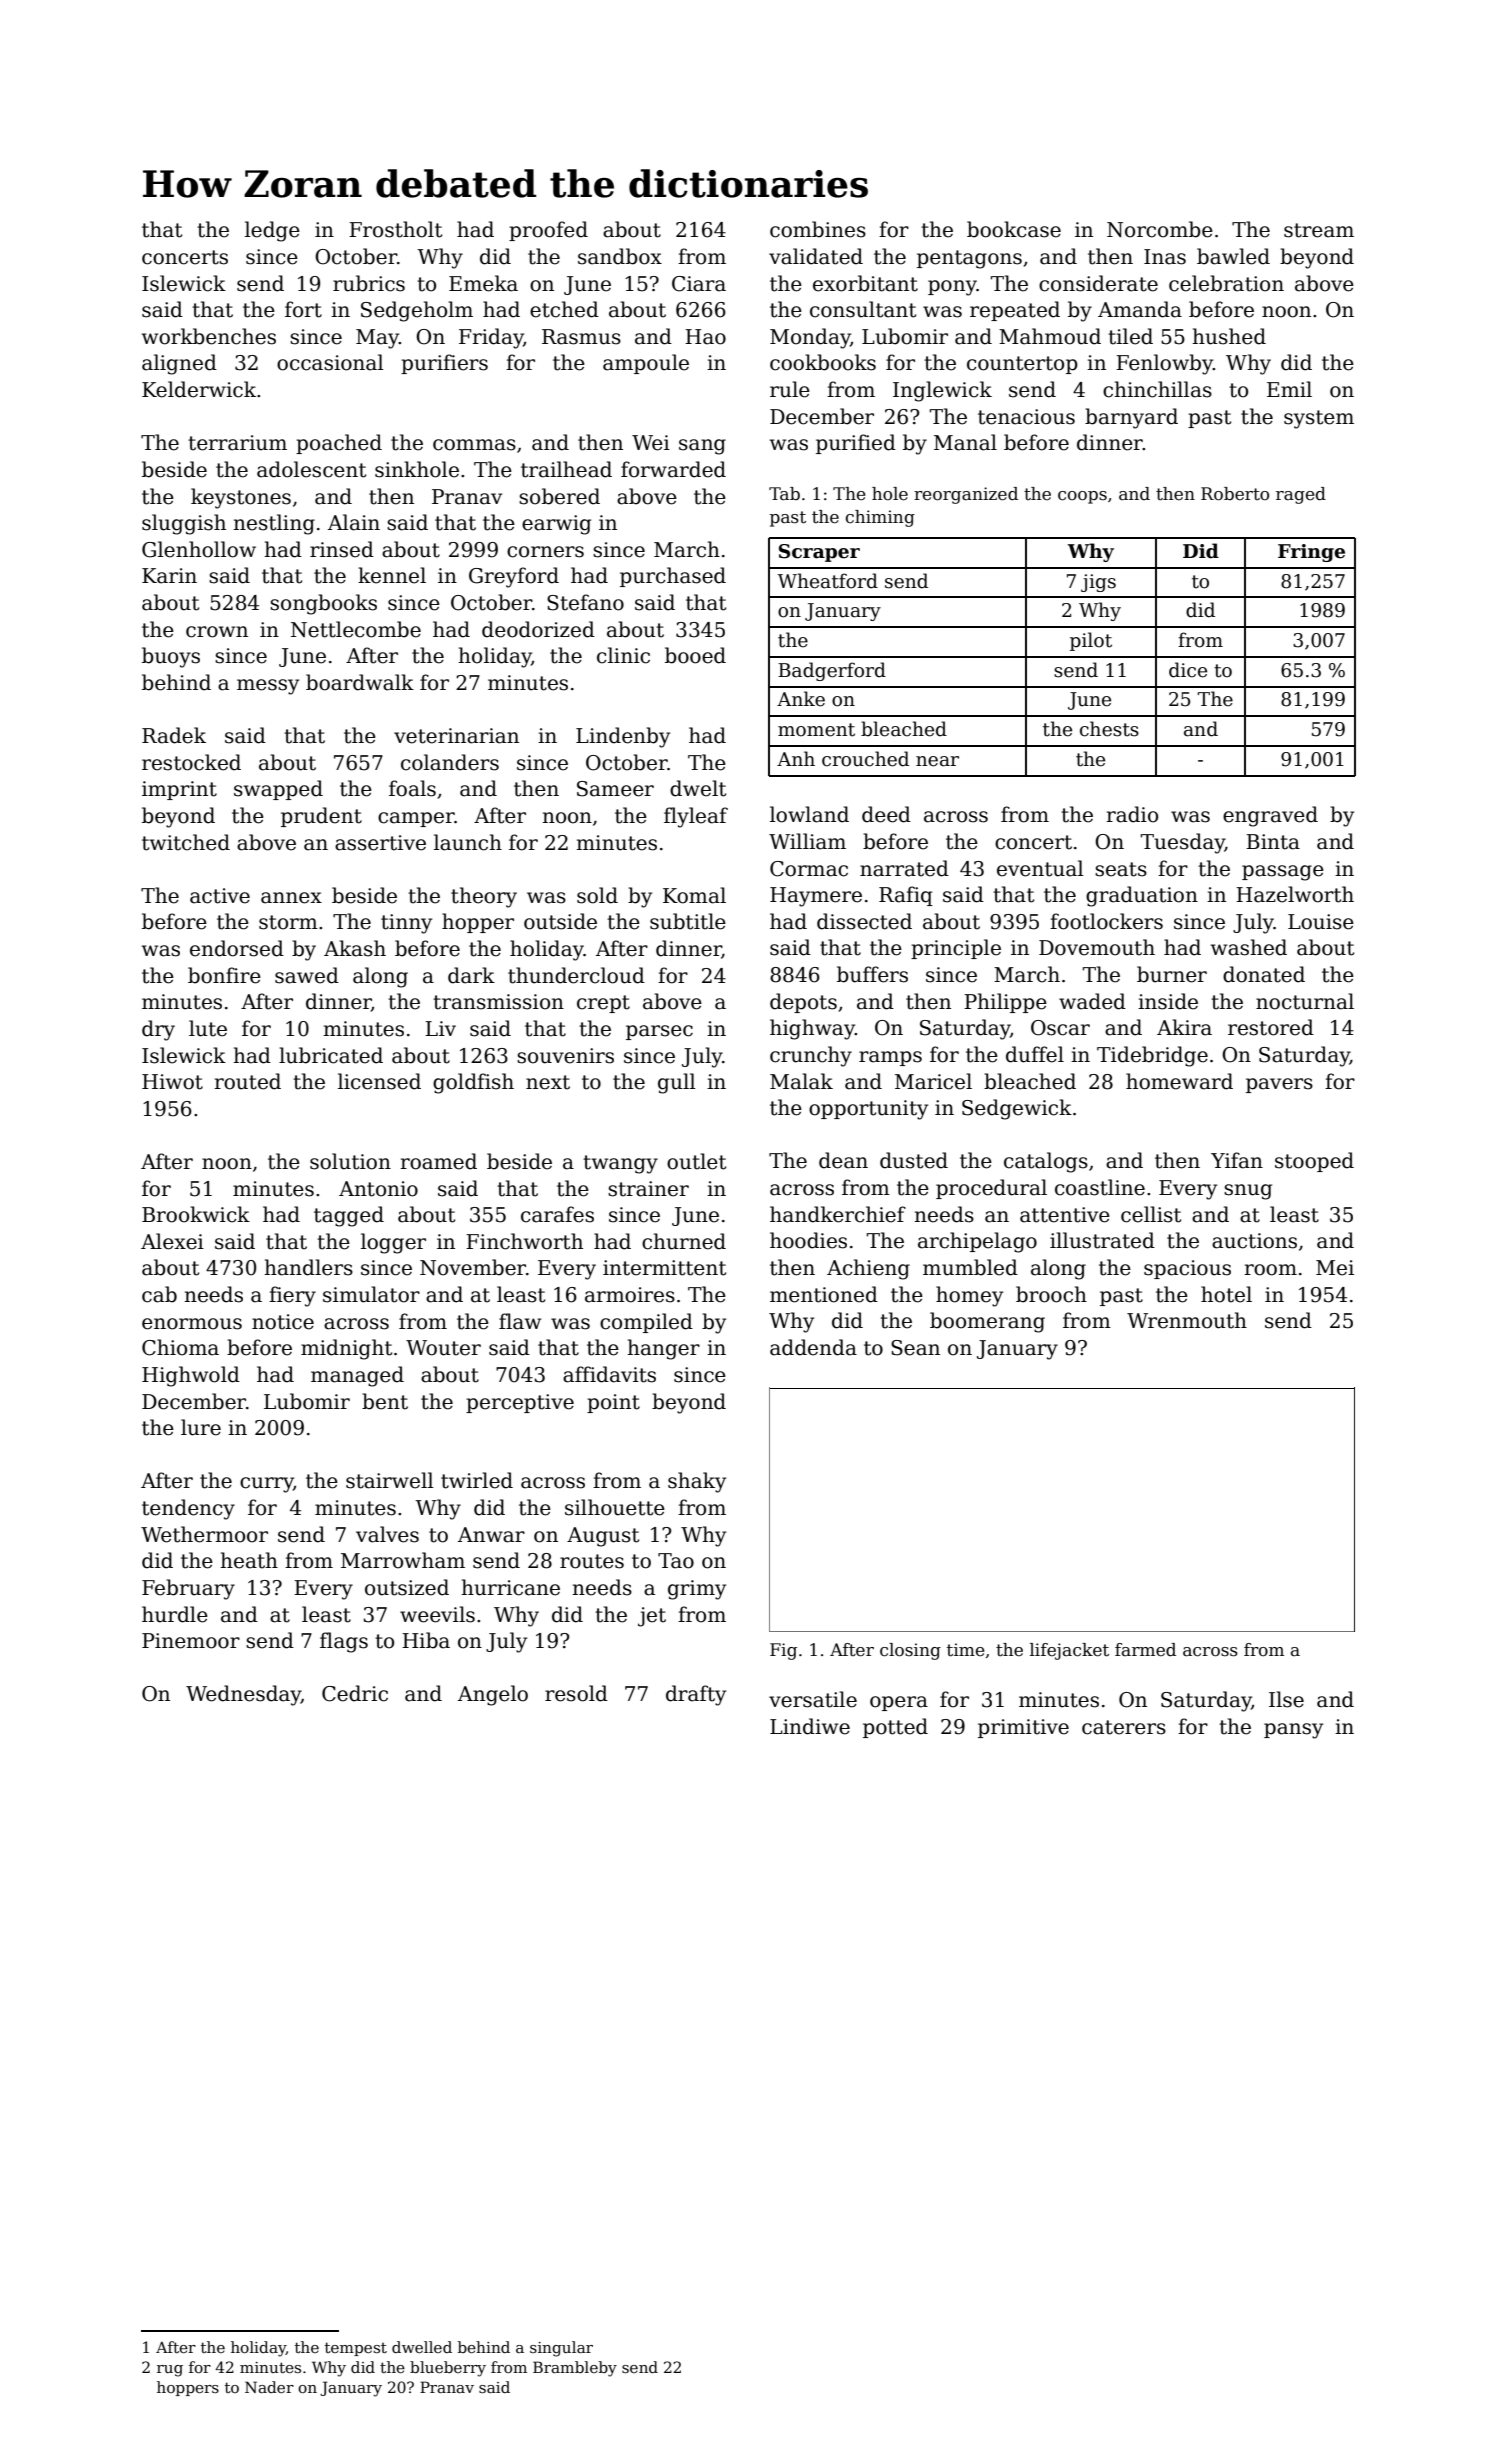 This screenshot has height=2464, width=1496. What do you see at coordinates (895, 1728) in the screenshot?
I see `potted` at bounding box center [895, 1728].
